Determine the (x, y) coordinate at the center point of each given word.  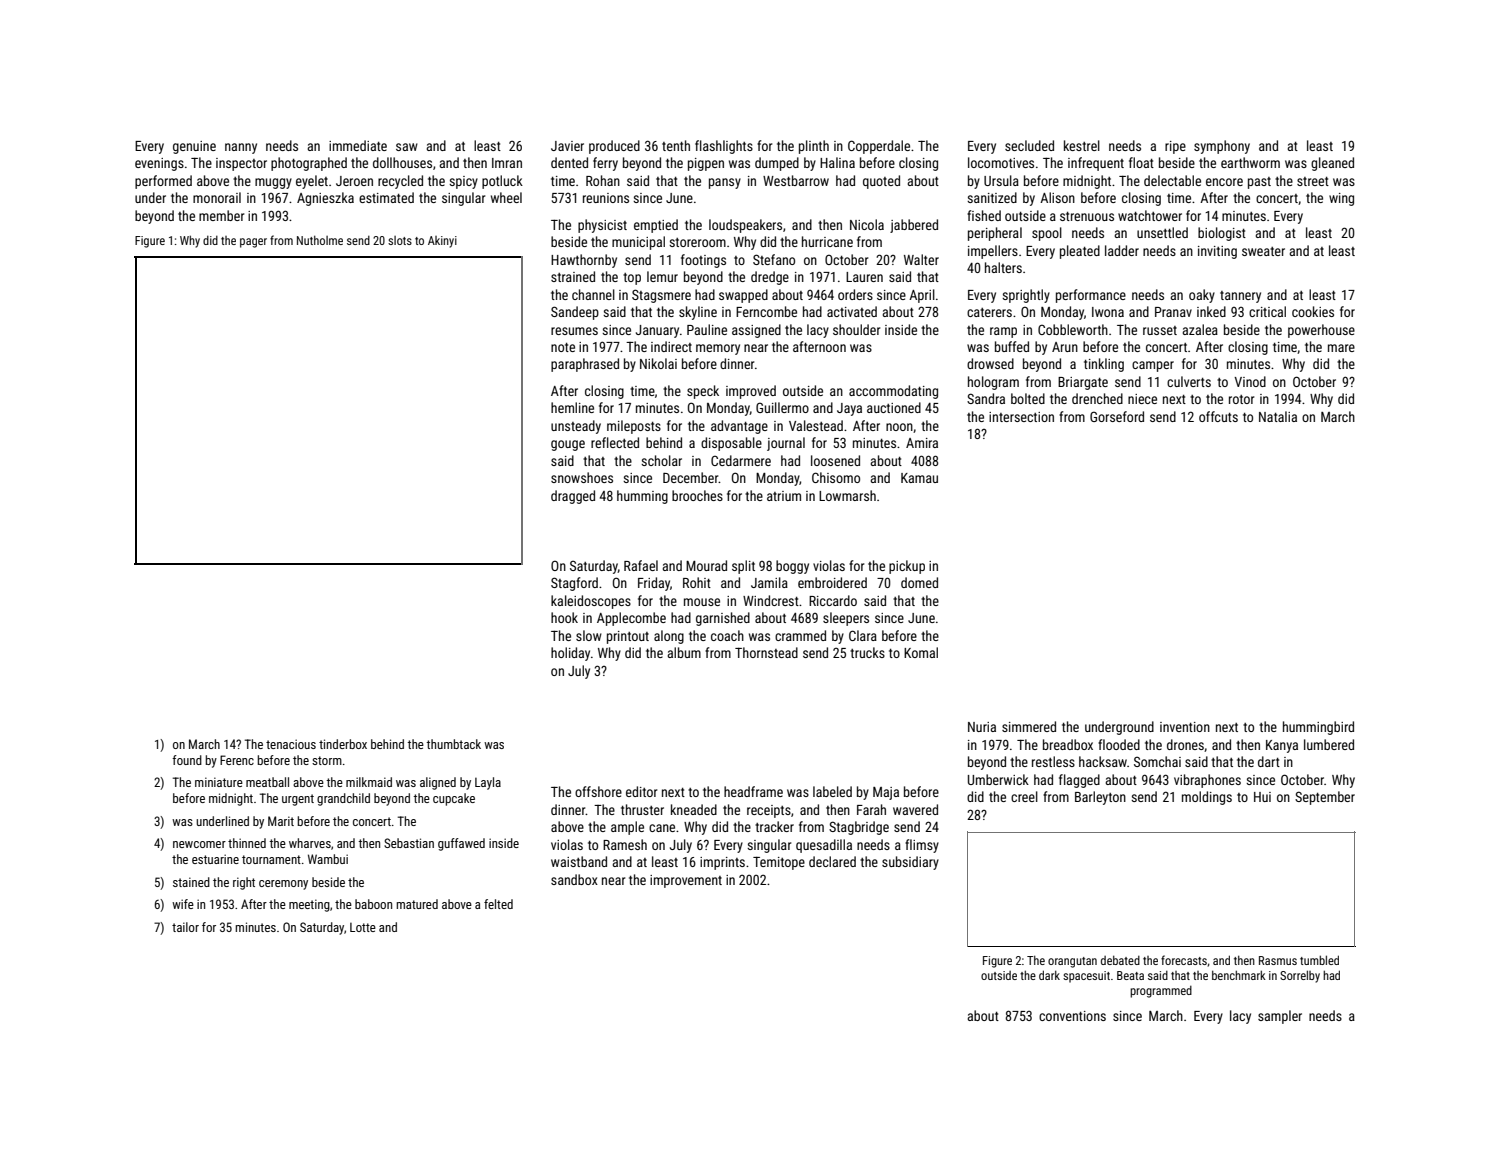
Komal (921, 652)
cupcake (454, 799)
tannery (1240, 297)
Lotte (363, 927)
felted (498, 904)
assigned (756, 331)
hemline (572, 407)
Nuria (982, 727)
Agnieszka (325, 199)
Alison (1057, 197)
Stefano (774, 259)
